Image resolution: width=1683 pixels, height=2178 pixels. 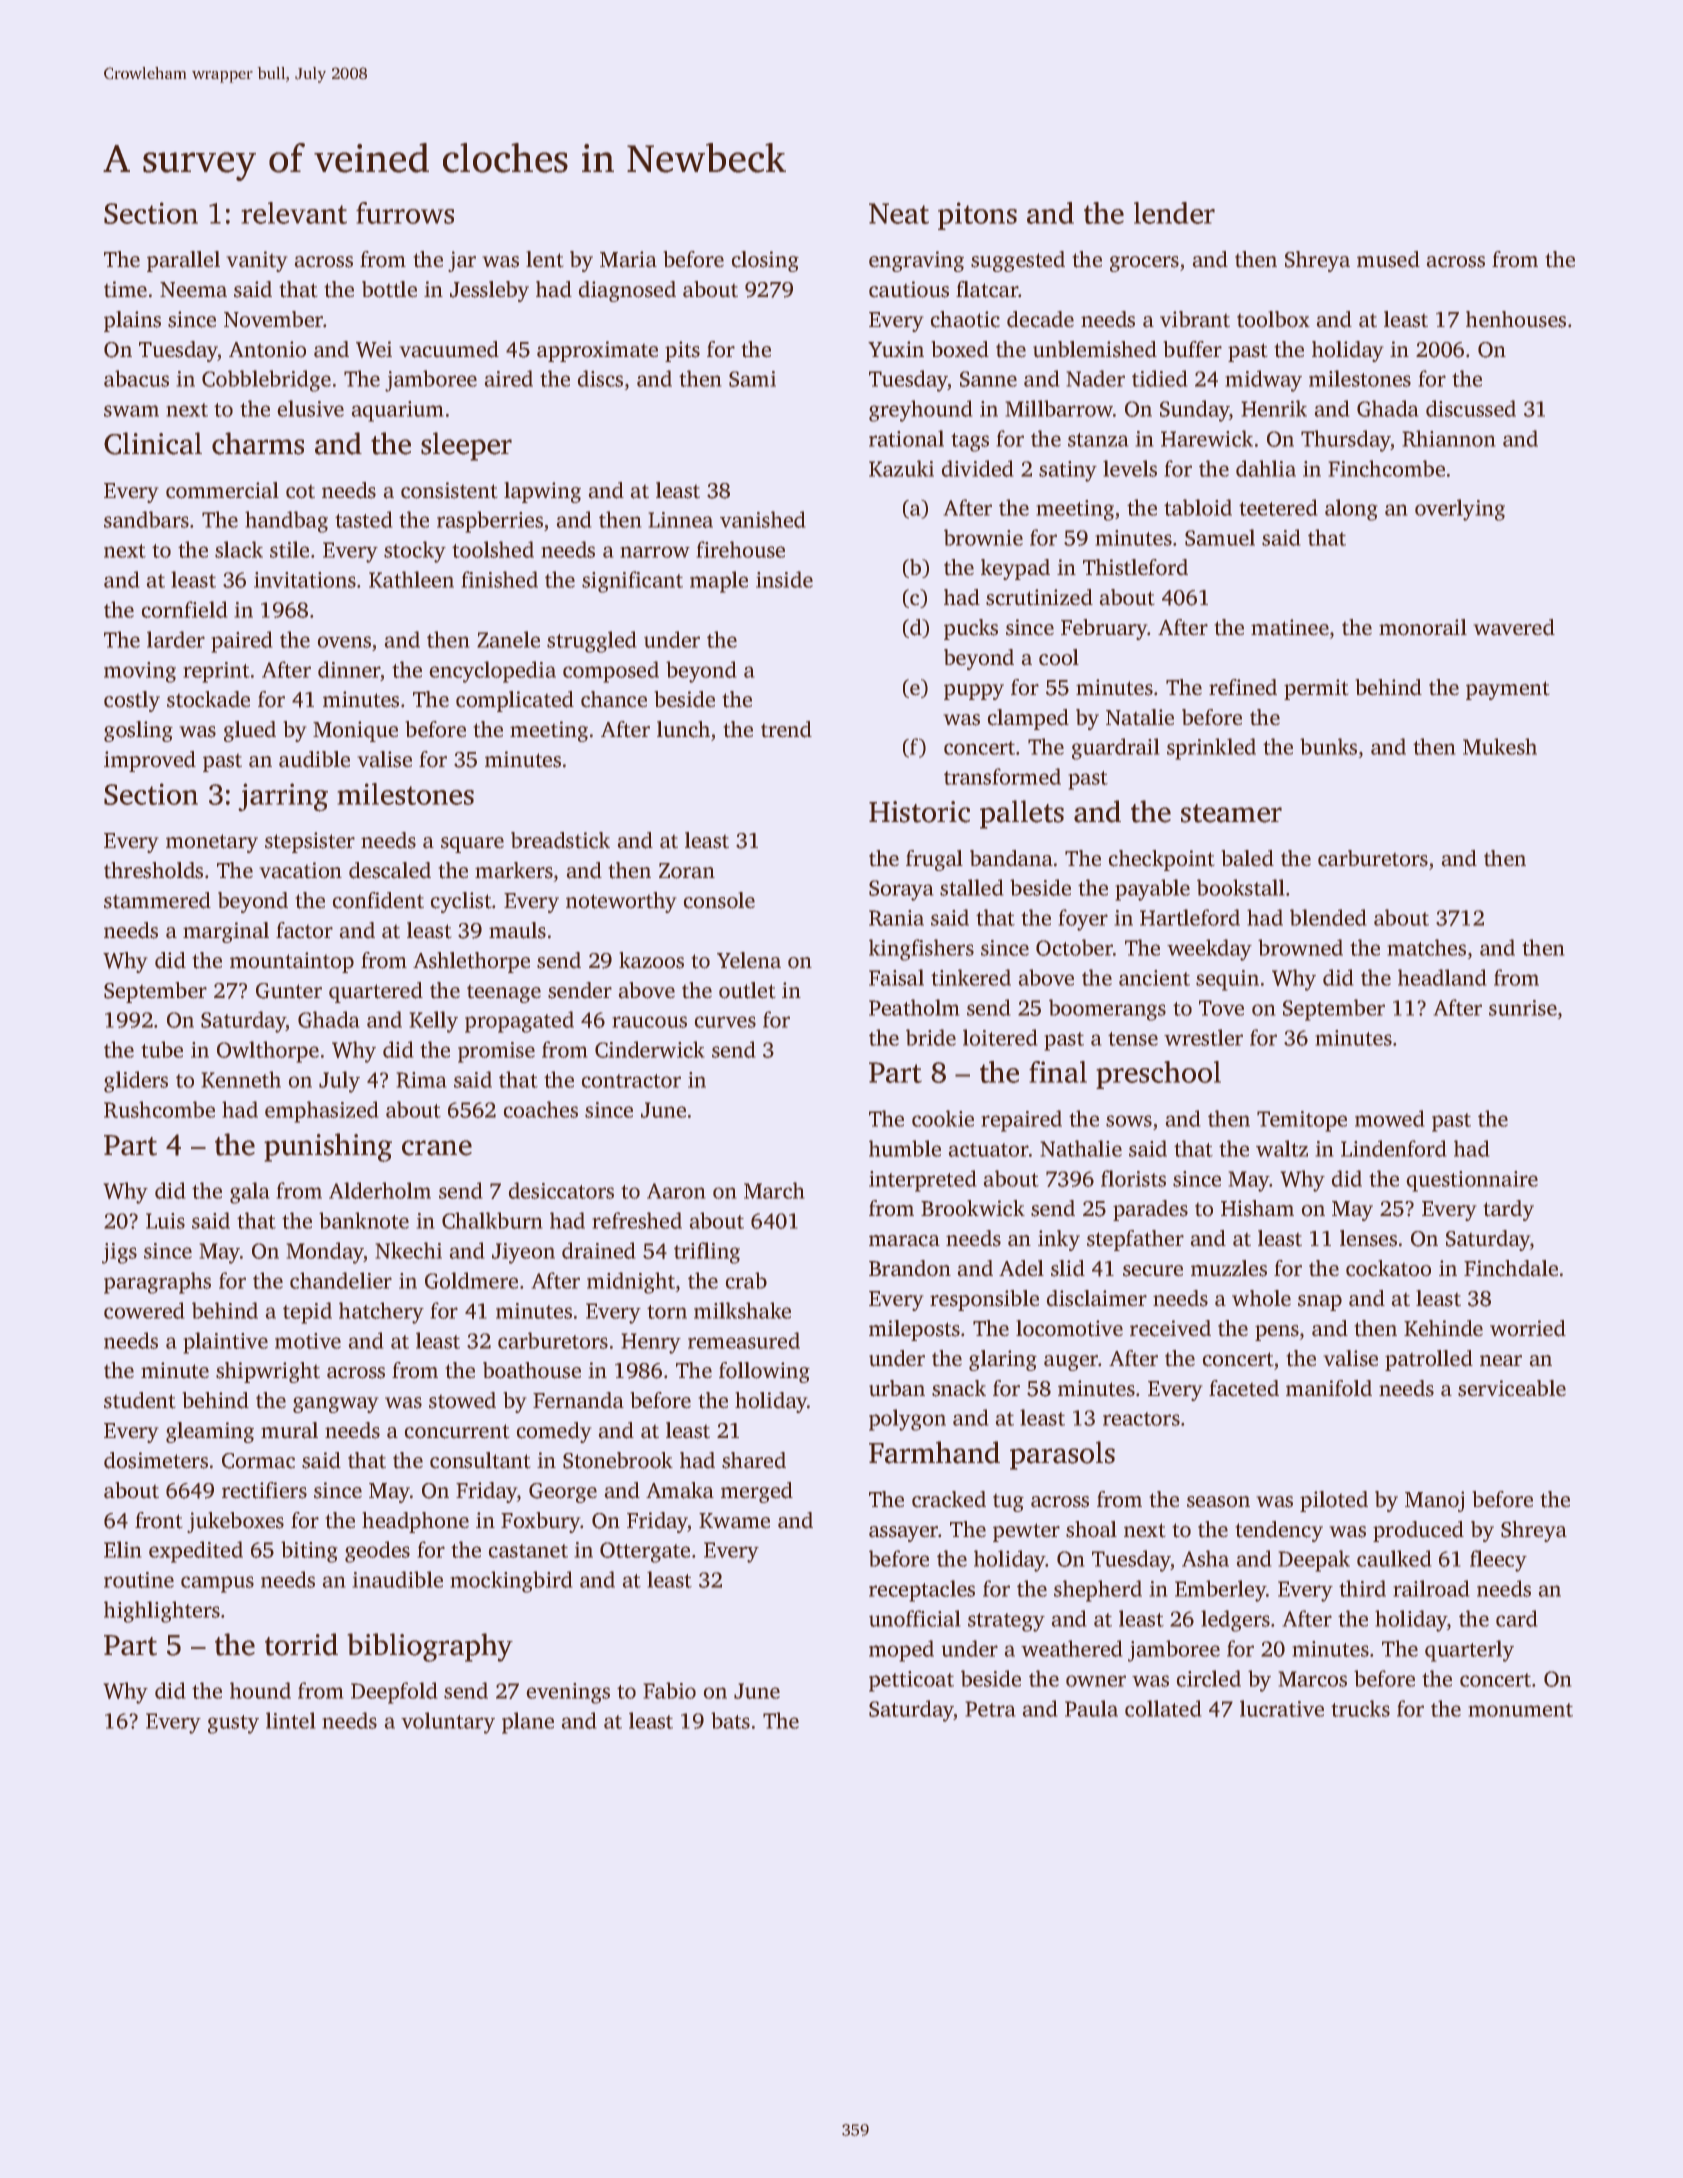 I want to click on steamer, so click(x=1231, y=813).
